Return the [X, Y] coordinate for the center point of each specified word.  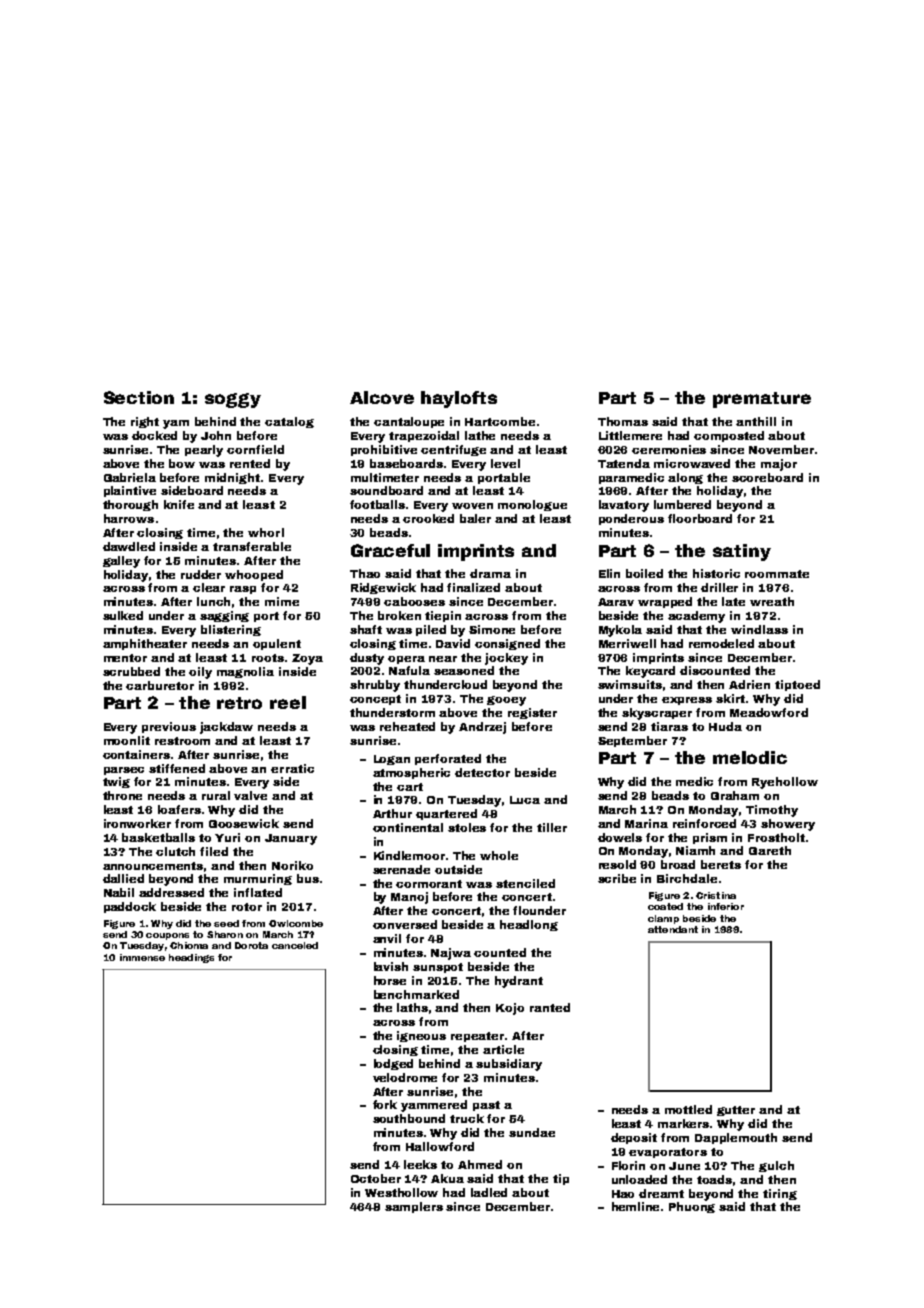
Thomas [623, 421]
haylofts [459, 399]
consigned [507, 644]
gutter [736, 1111]
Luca [525, 800]
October [376, 1178]
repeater [478, 1037]
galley [121, 562]
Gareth [770, 850]
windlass [759, 629]
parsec [124, 771]
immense [142, 957]
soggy [233, 400]
